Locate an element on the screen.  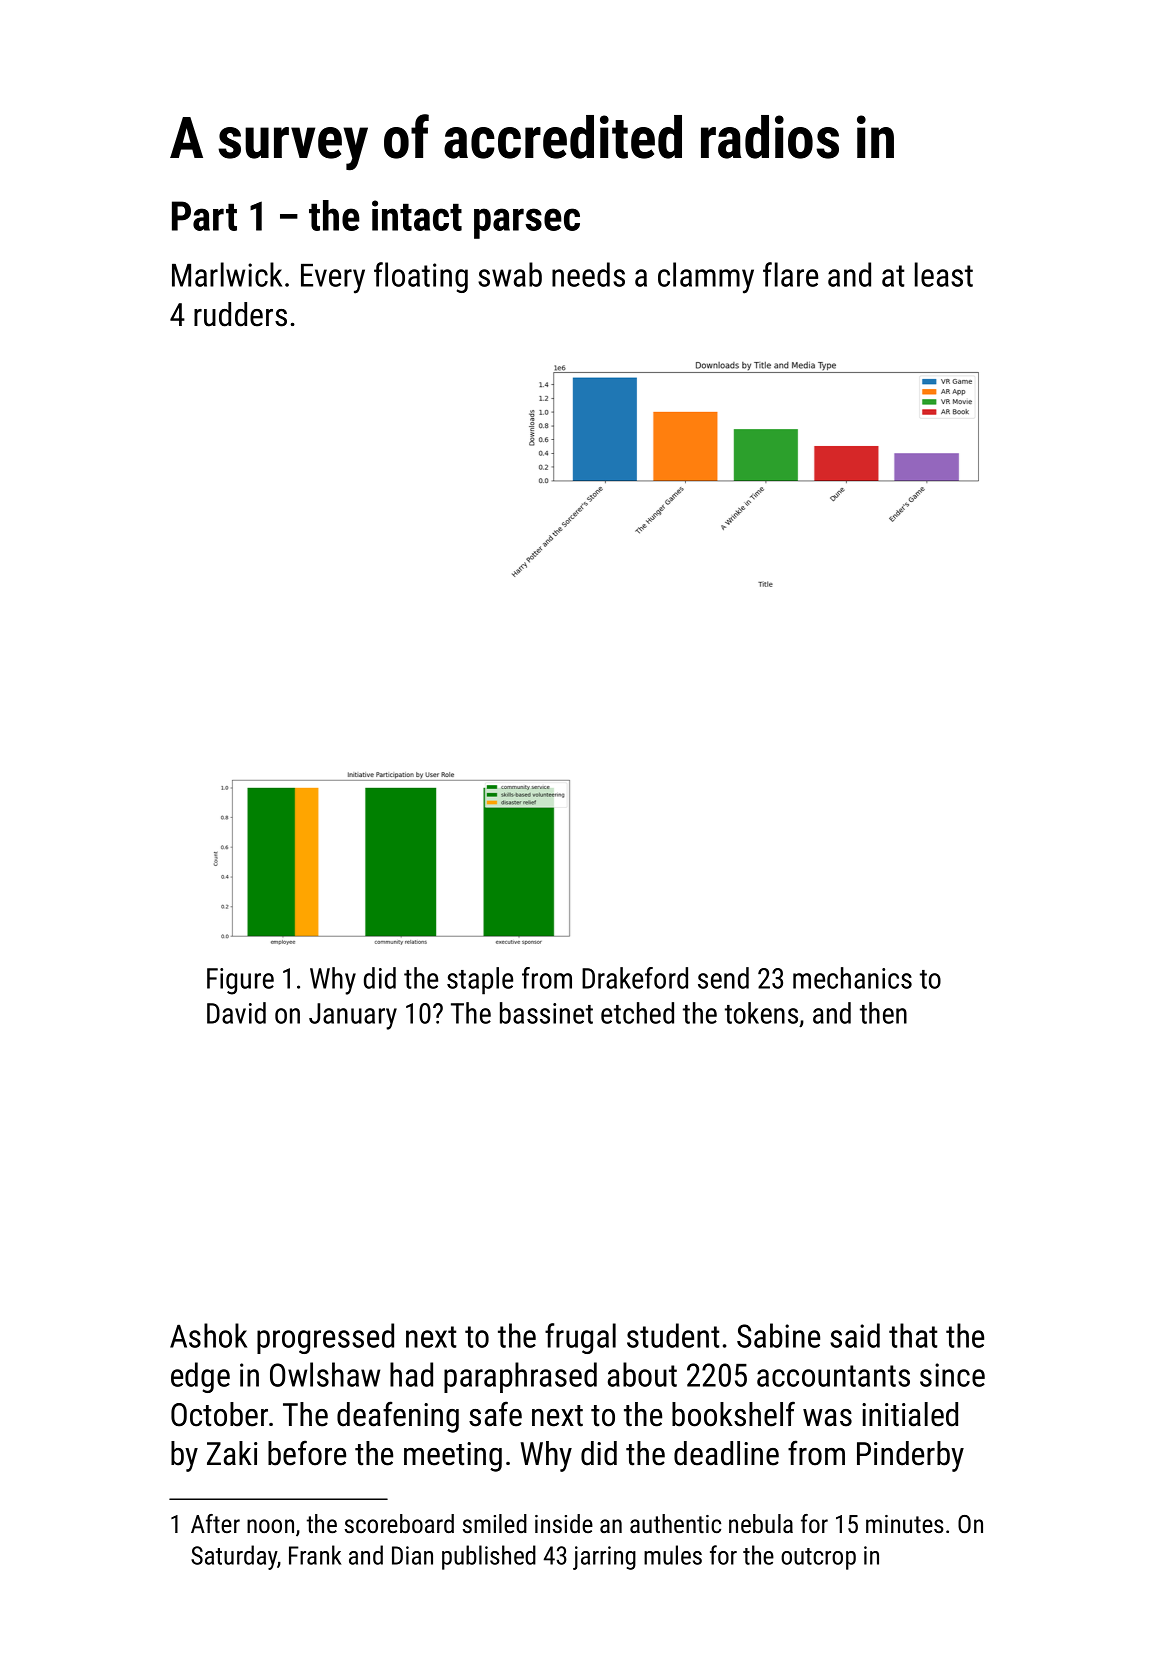
Dian is located at coordinates (412, 1555).
